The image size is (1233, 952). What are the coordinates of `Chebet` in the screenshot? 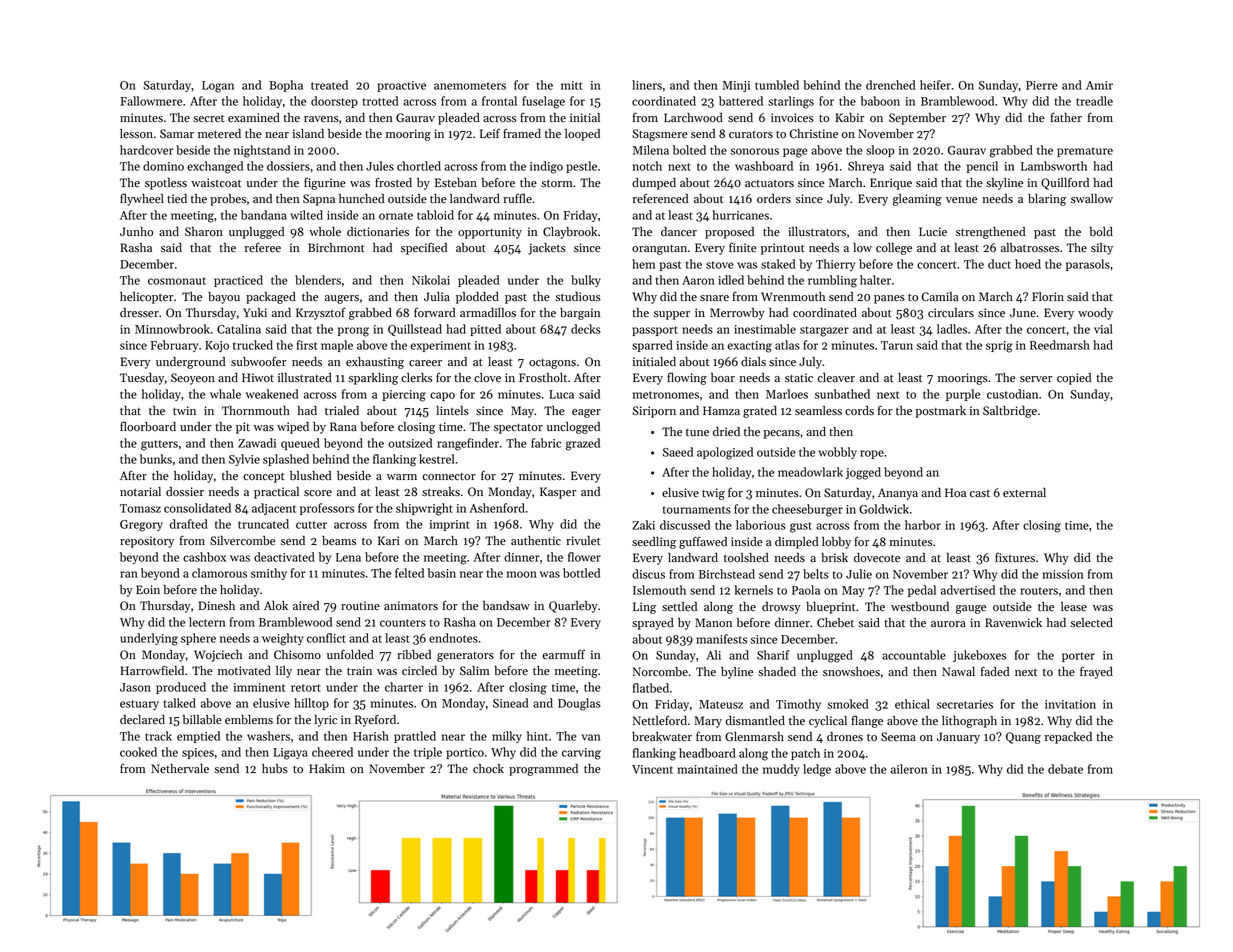 It's located at (835, 623).
